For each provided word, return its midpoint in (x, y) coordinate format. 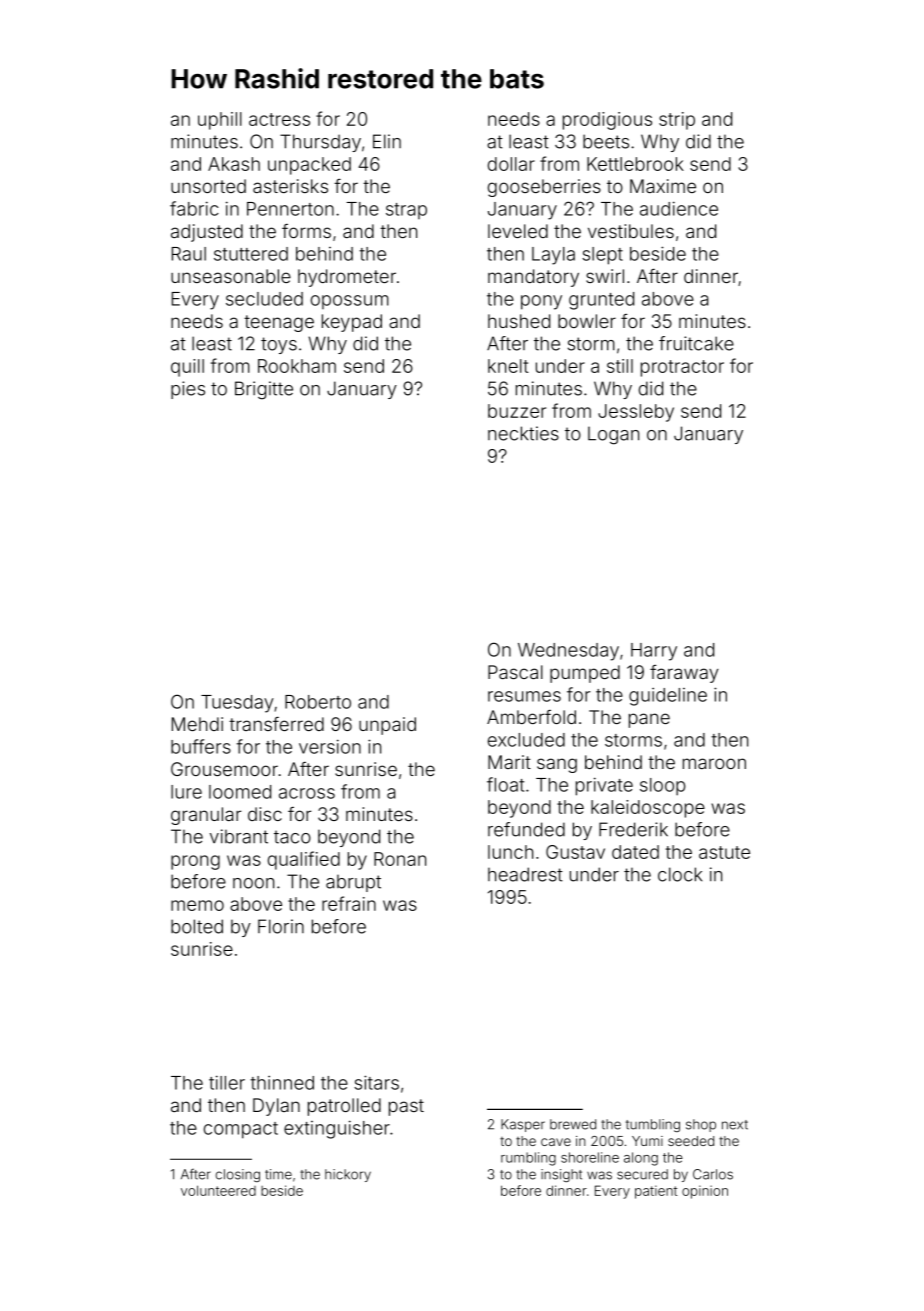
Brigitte (264, 390)
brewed (573, 1124)
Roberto (318, 702)
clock (680, 874)
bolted (197, 926)
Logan (613, 435)
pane (649, 720)
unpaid (387, 726)
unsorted (208, 186)
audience (679, 208)
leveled (518, 231)
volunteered (218, 1190)
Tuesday (237, 704)
